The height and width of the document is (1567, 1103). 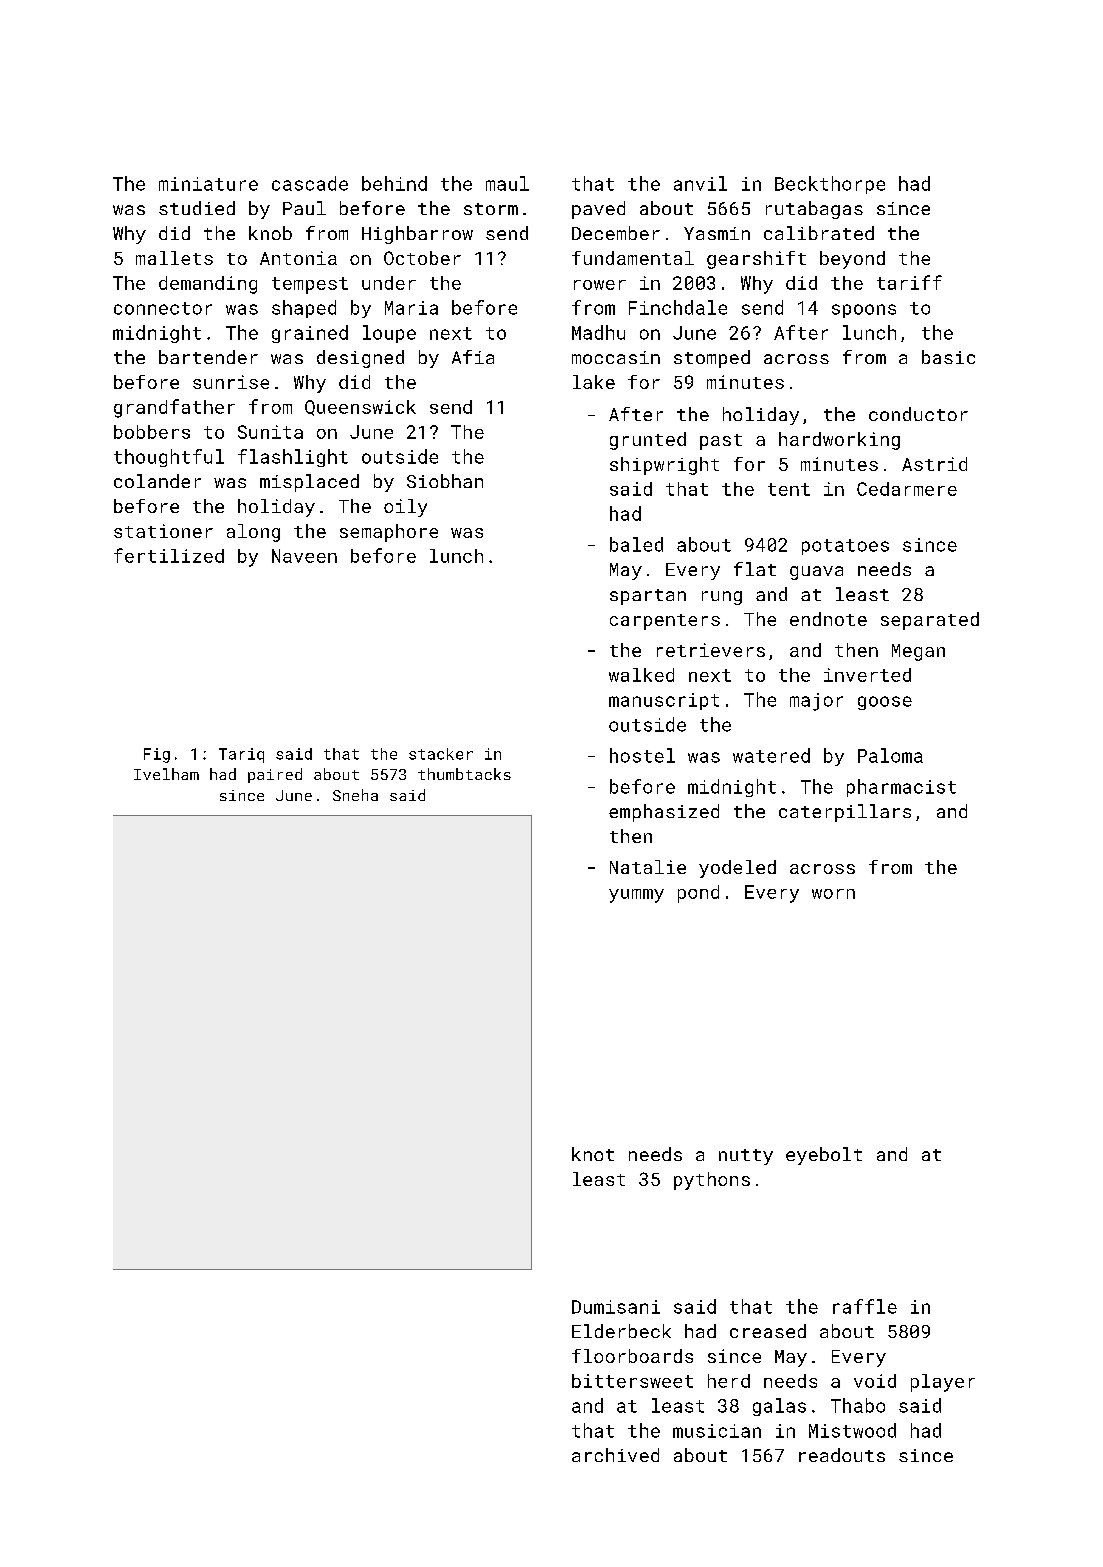 I want to click on hostel, so click(x=642, y=755).
